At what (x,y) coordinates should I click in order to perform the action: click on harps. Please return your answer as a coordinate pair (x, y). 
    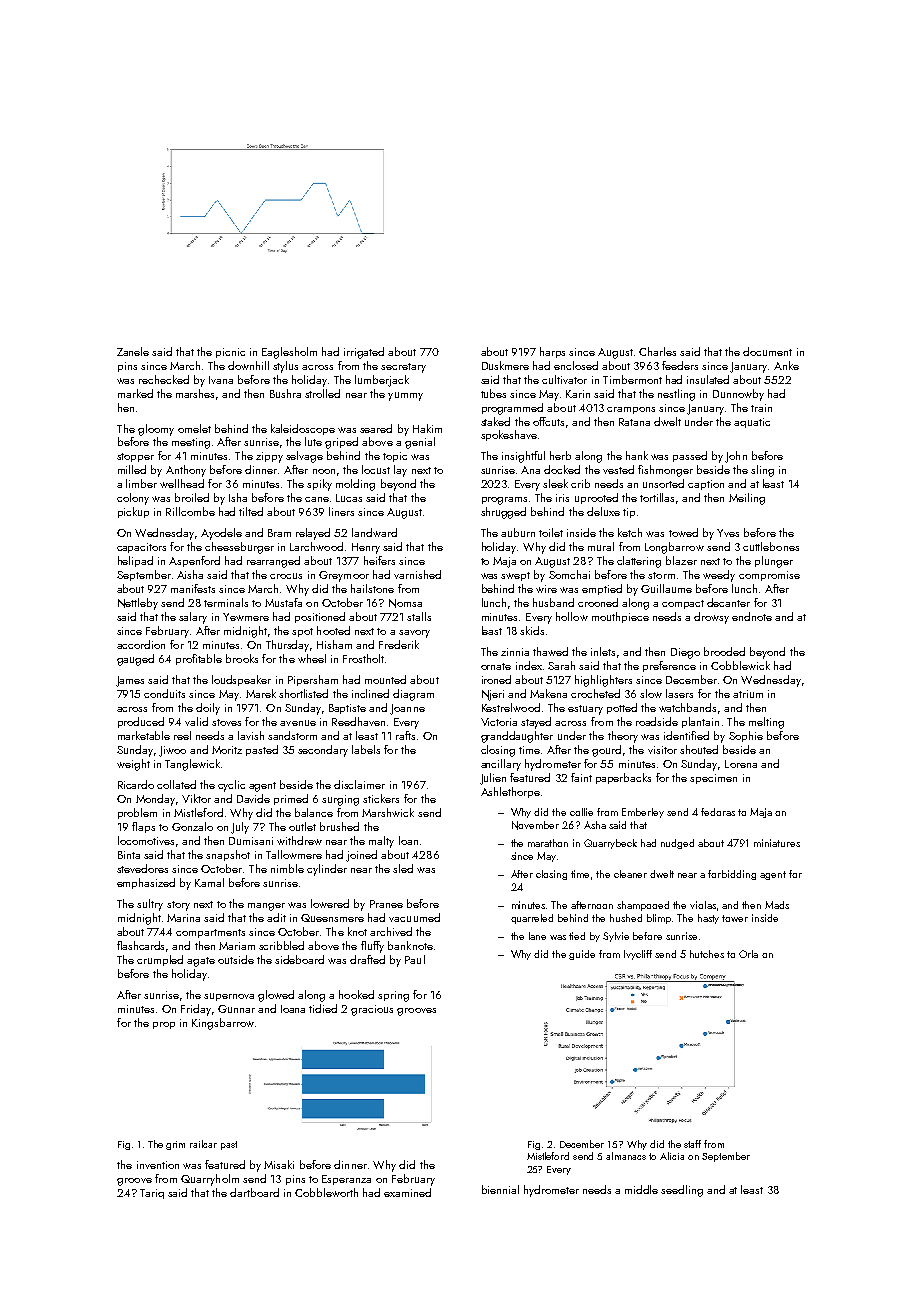
    Looking at the image, I should click on (552, 352).
